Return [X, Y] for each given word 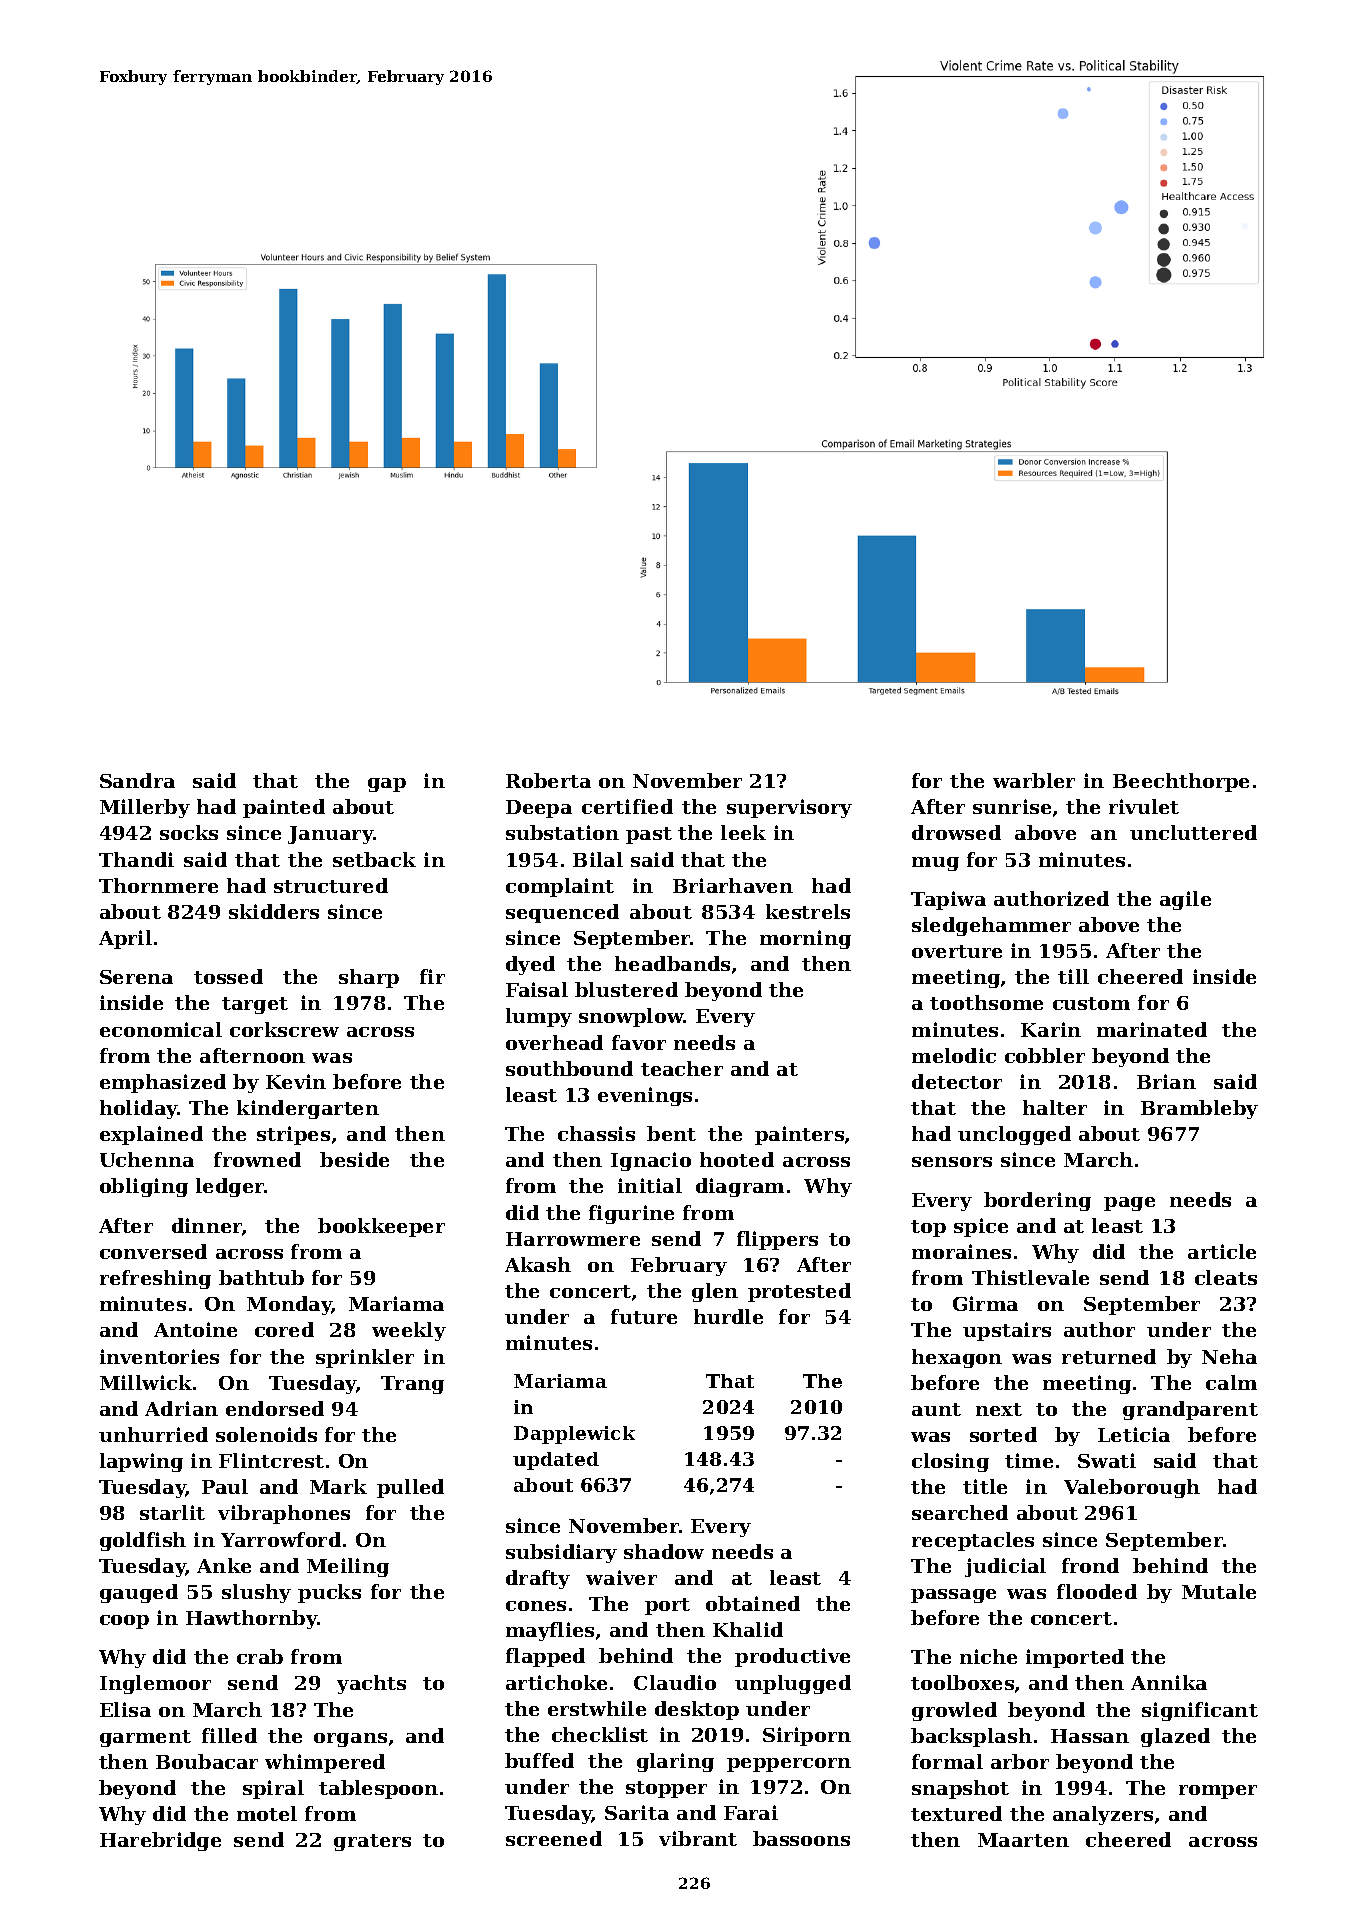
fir [432, 976]
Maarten [1023, 1840]
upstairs [1007, 1331]
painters [799, 1135]
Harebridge [160, 1841]
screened [554, 1838]
